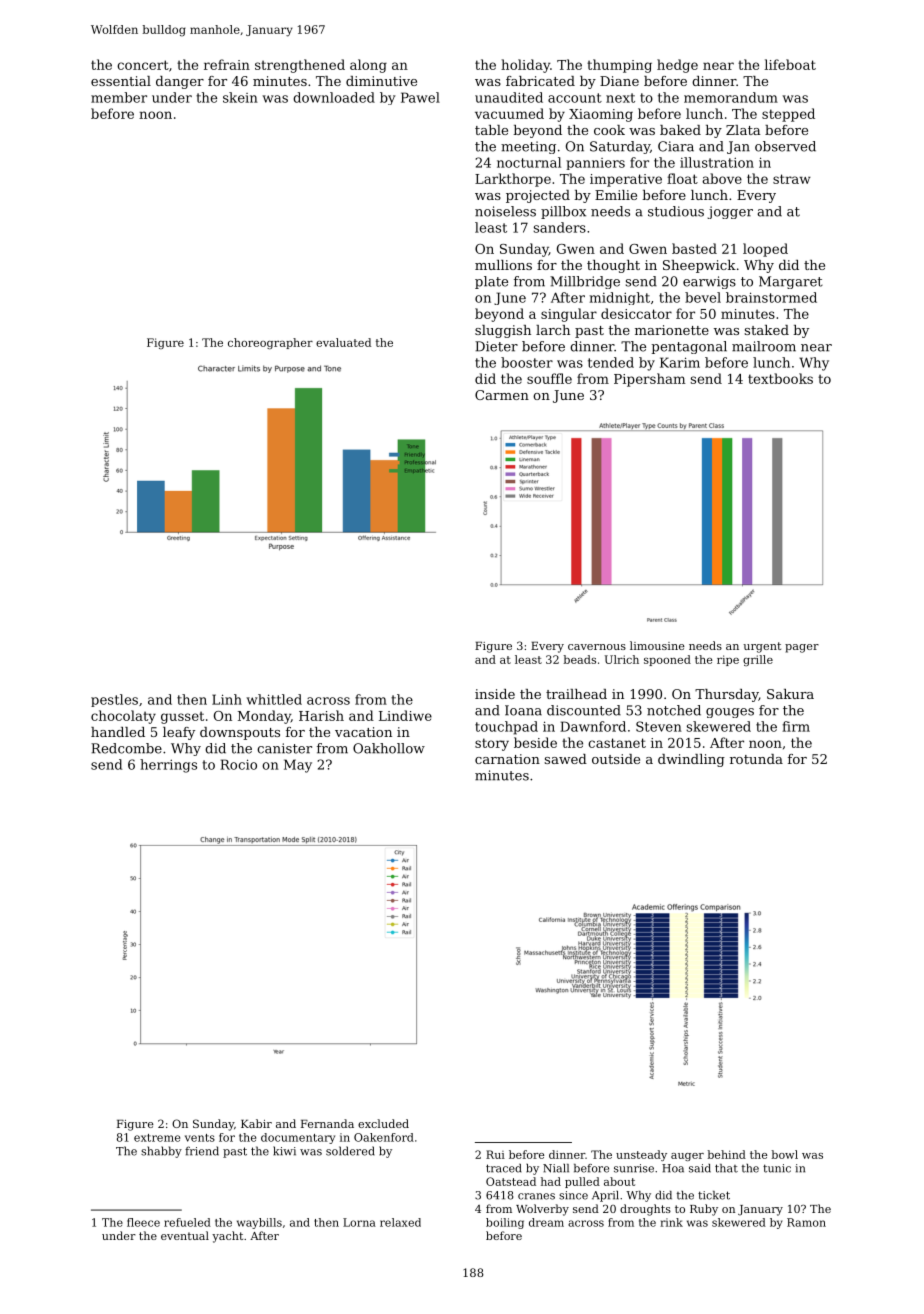 This image has height=1314, width=924. I want to click on lifeboat, so click(790, 64).
